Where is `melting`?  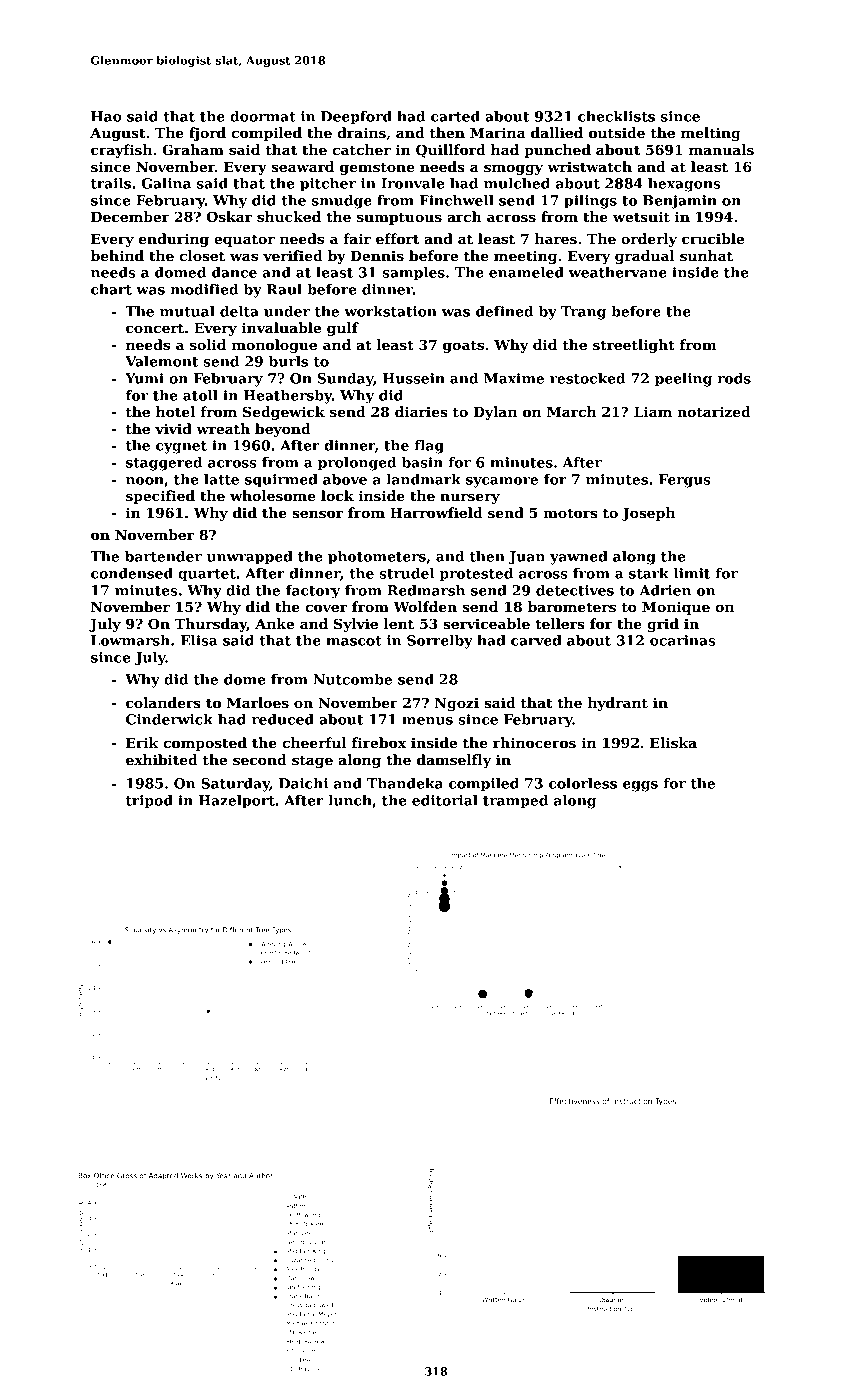 melting is located at coordinates (711, 134).
